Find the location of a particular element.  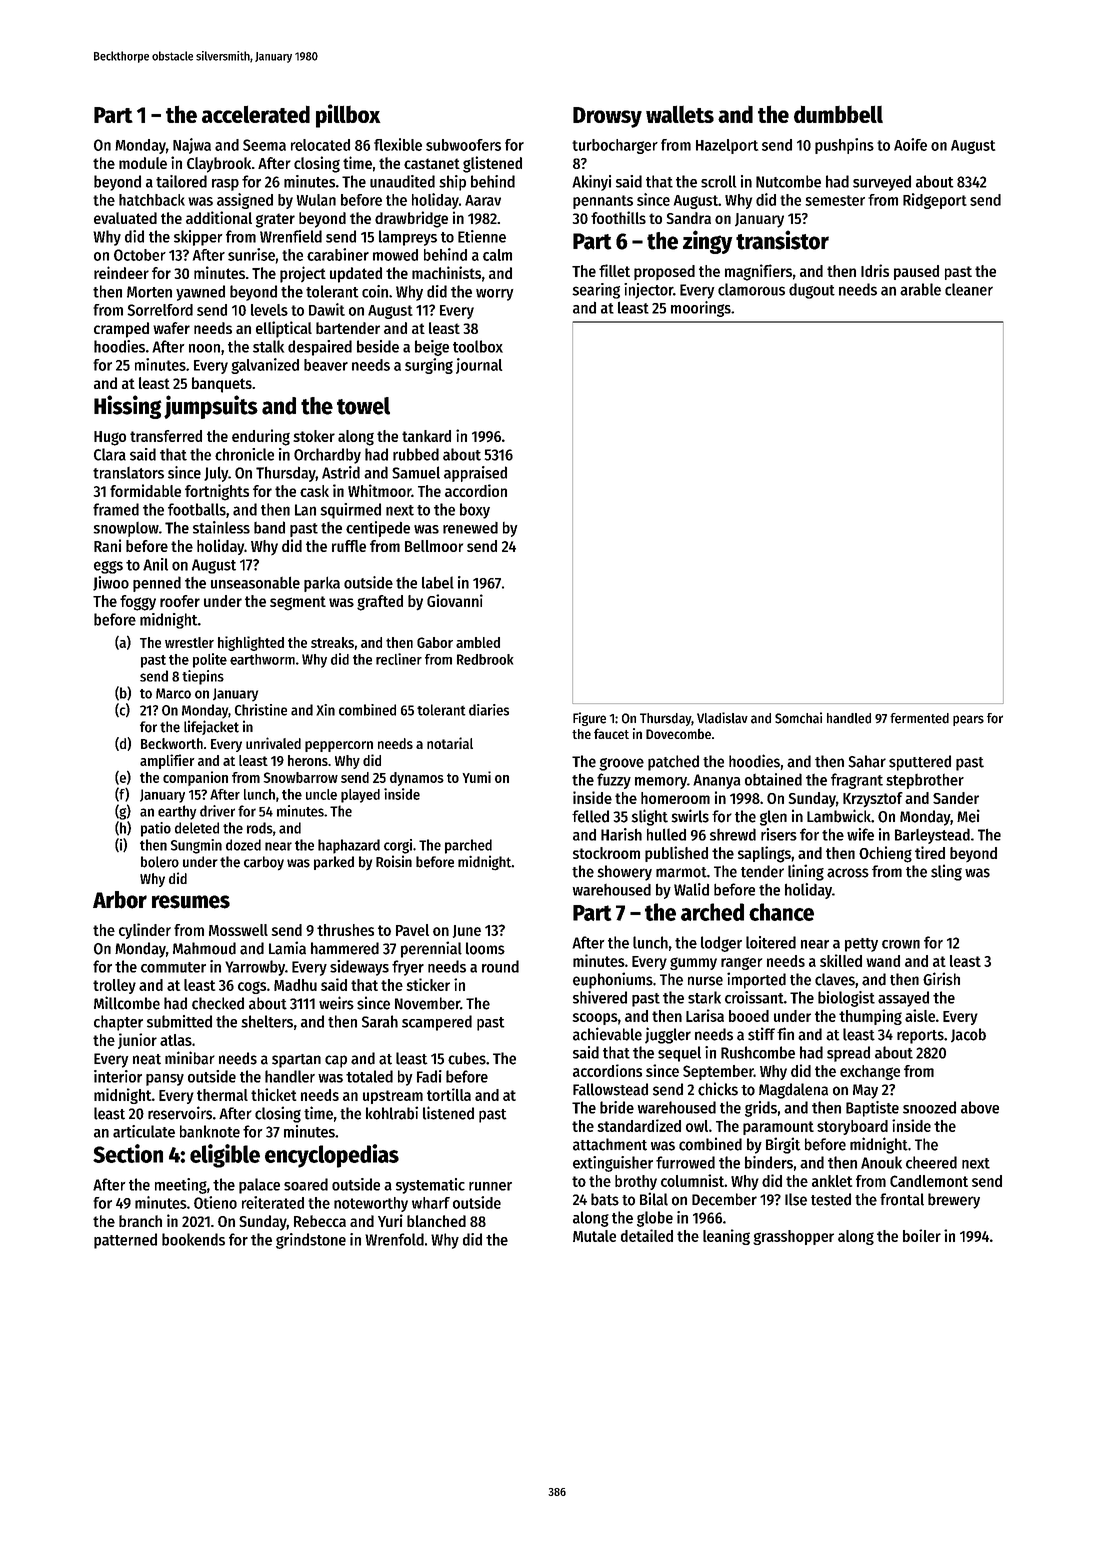

roofer is located at coordinates (180, 601).
